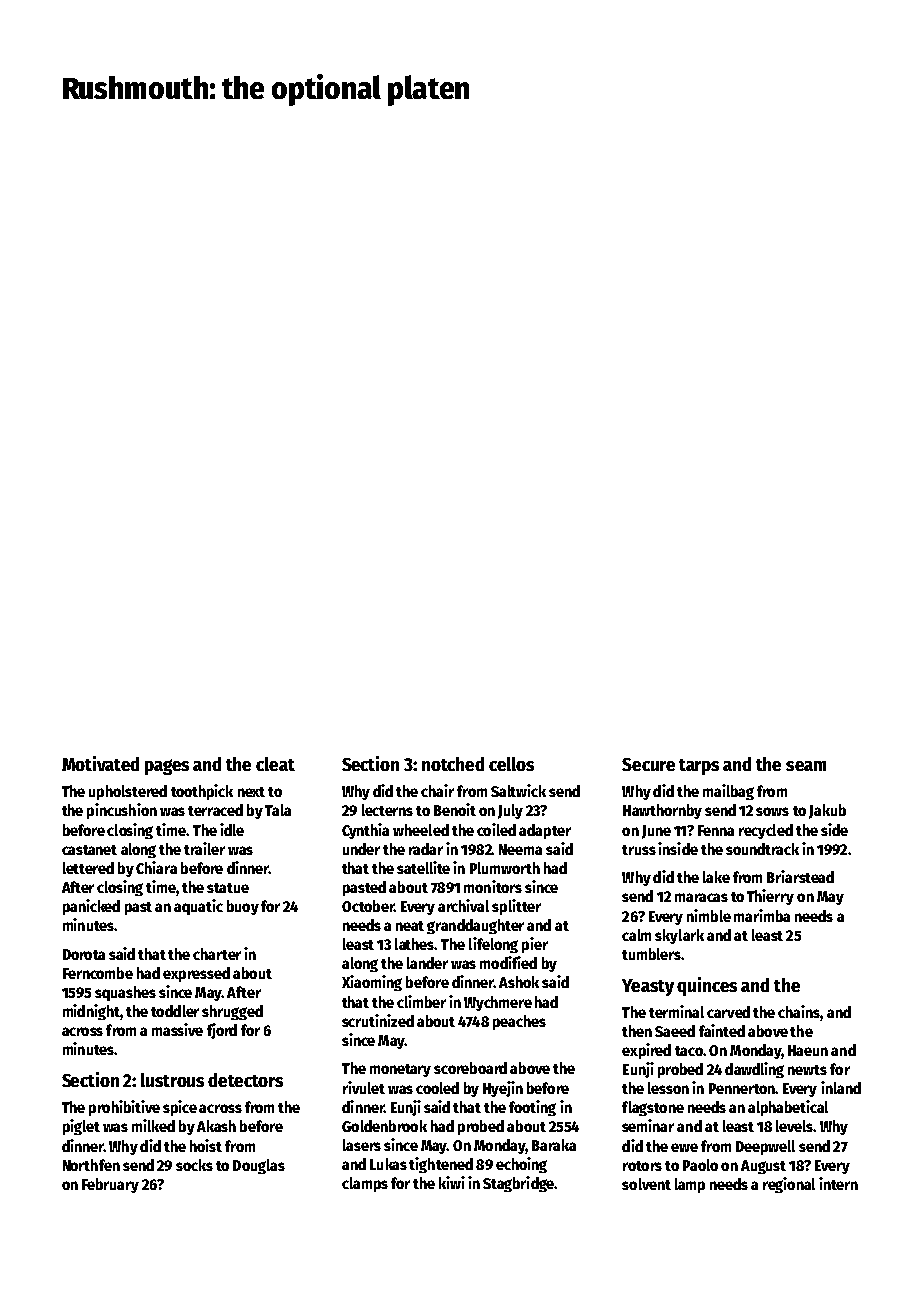 The width and height of the page is (924, 1308). Describe the element at coordinates (520, 849) in the page. I see `Neema` at that location.
